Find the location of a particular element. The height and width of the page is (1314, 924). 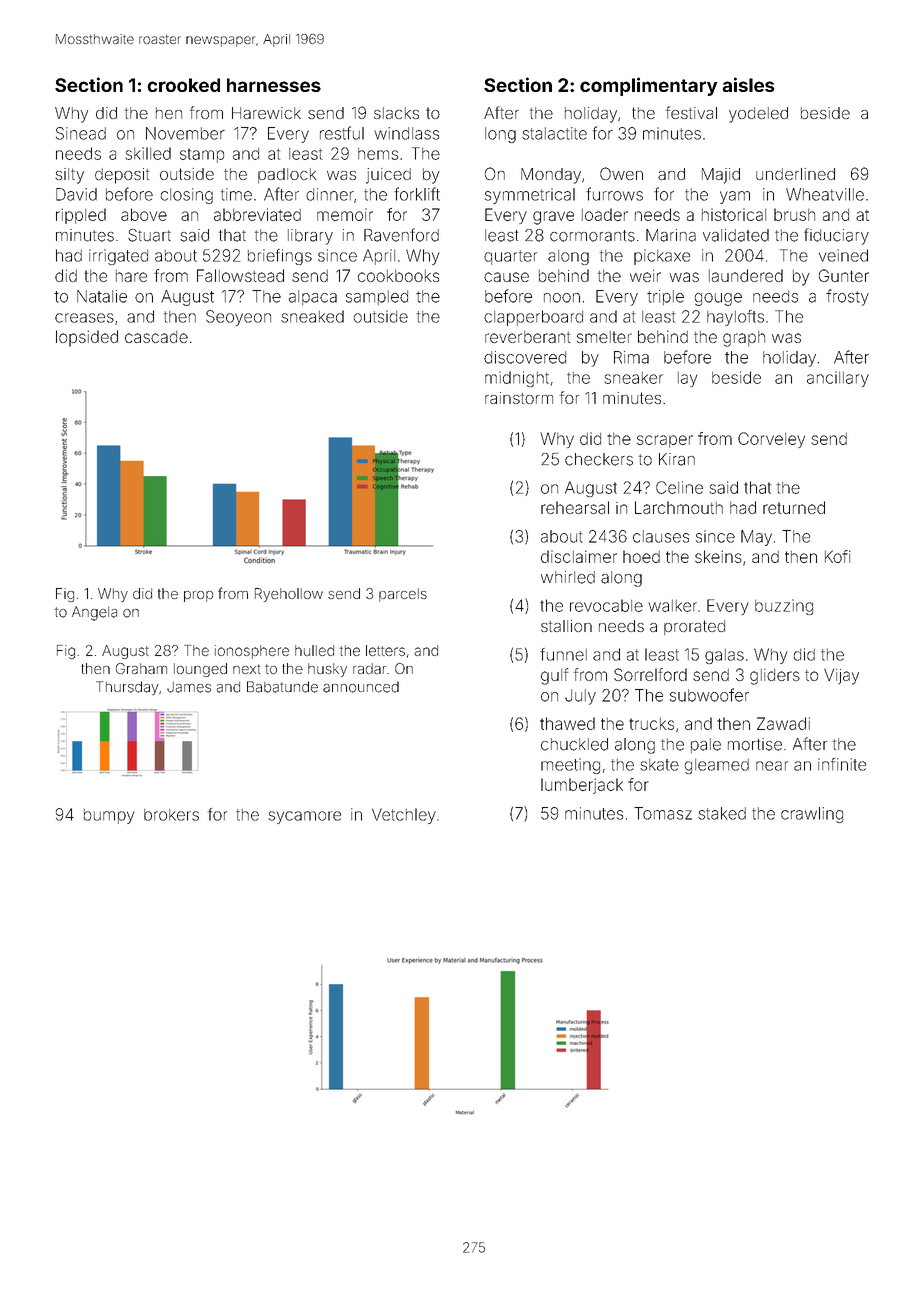

harnesses is located at coordinates (274, 85).
